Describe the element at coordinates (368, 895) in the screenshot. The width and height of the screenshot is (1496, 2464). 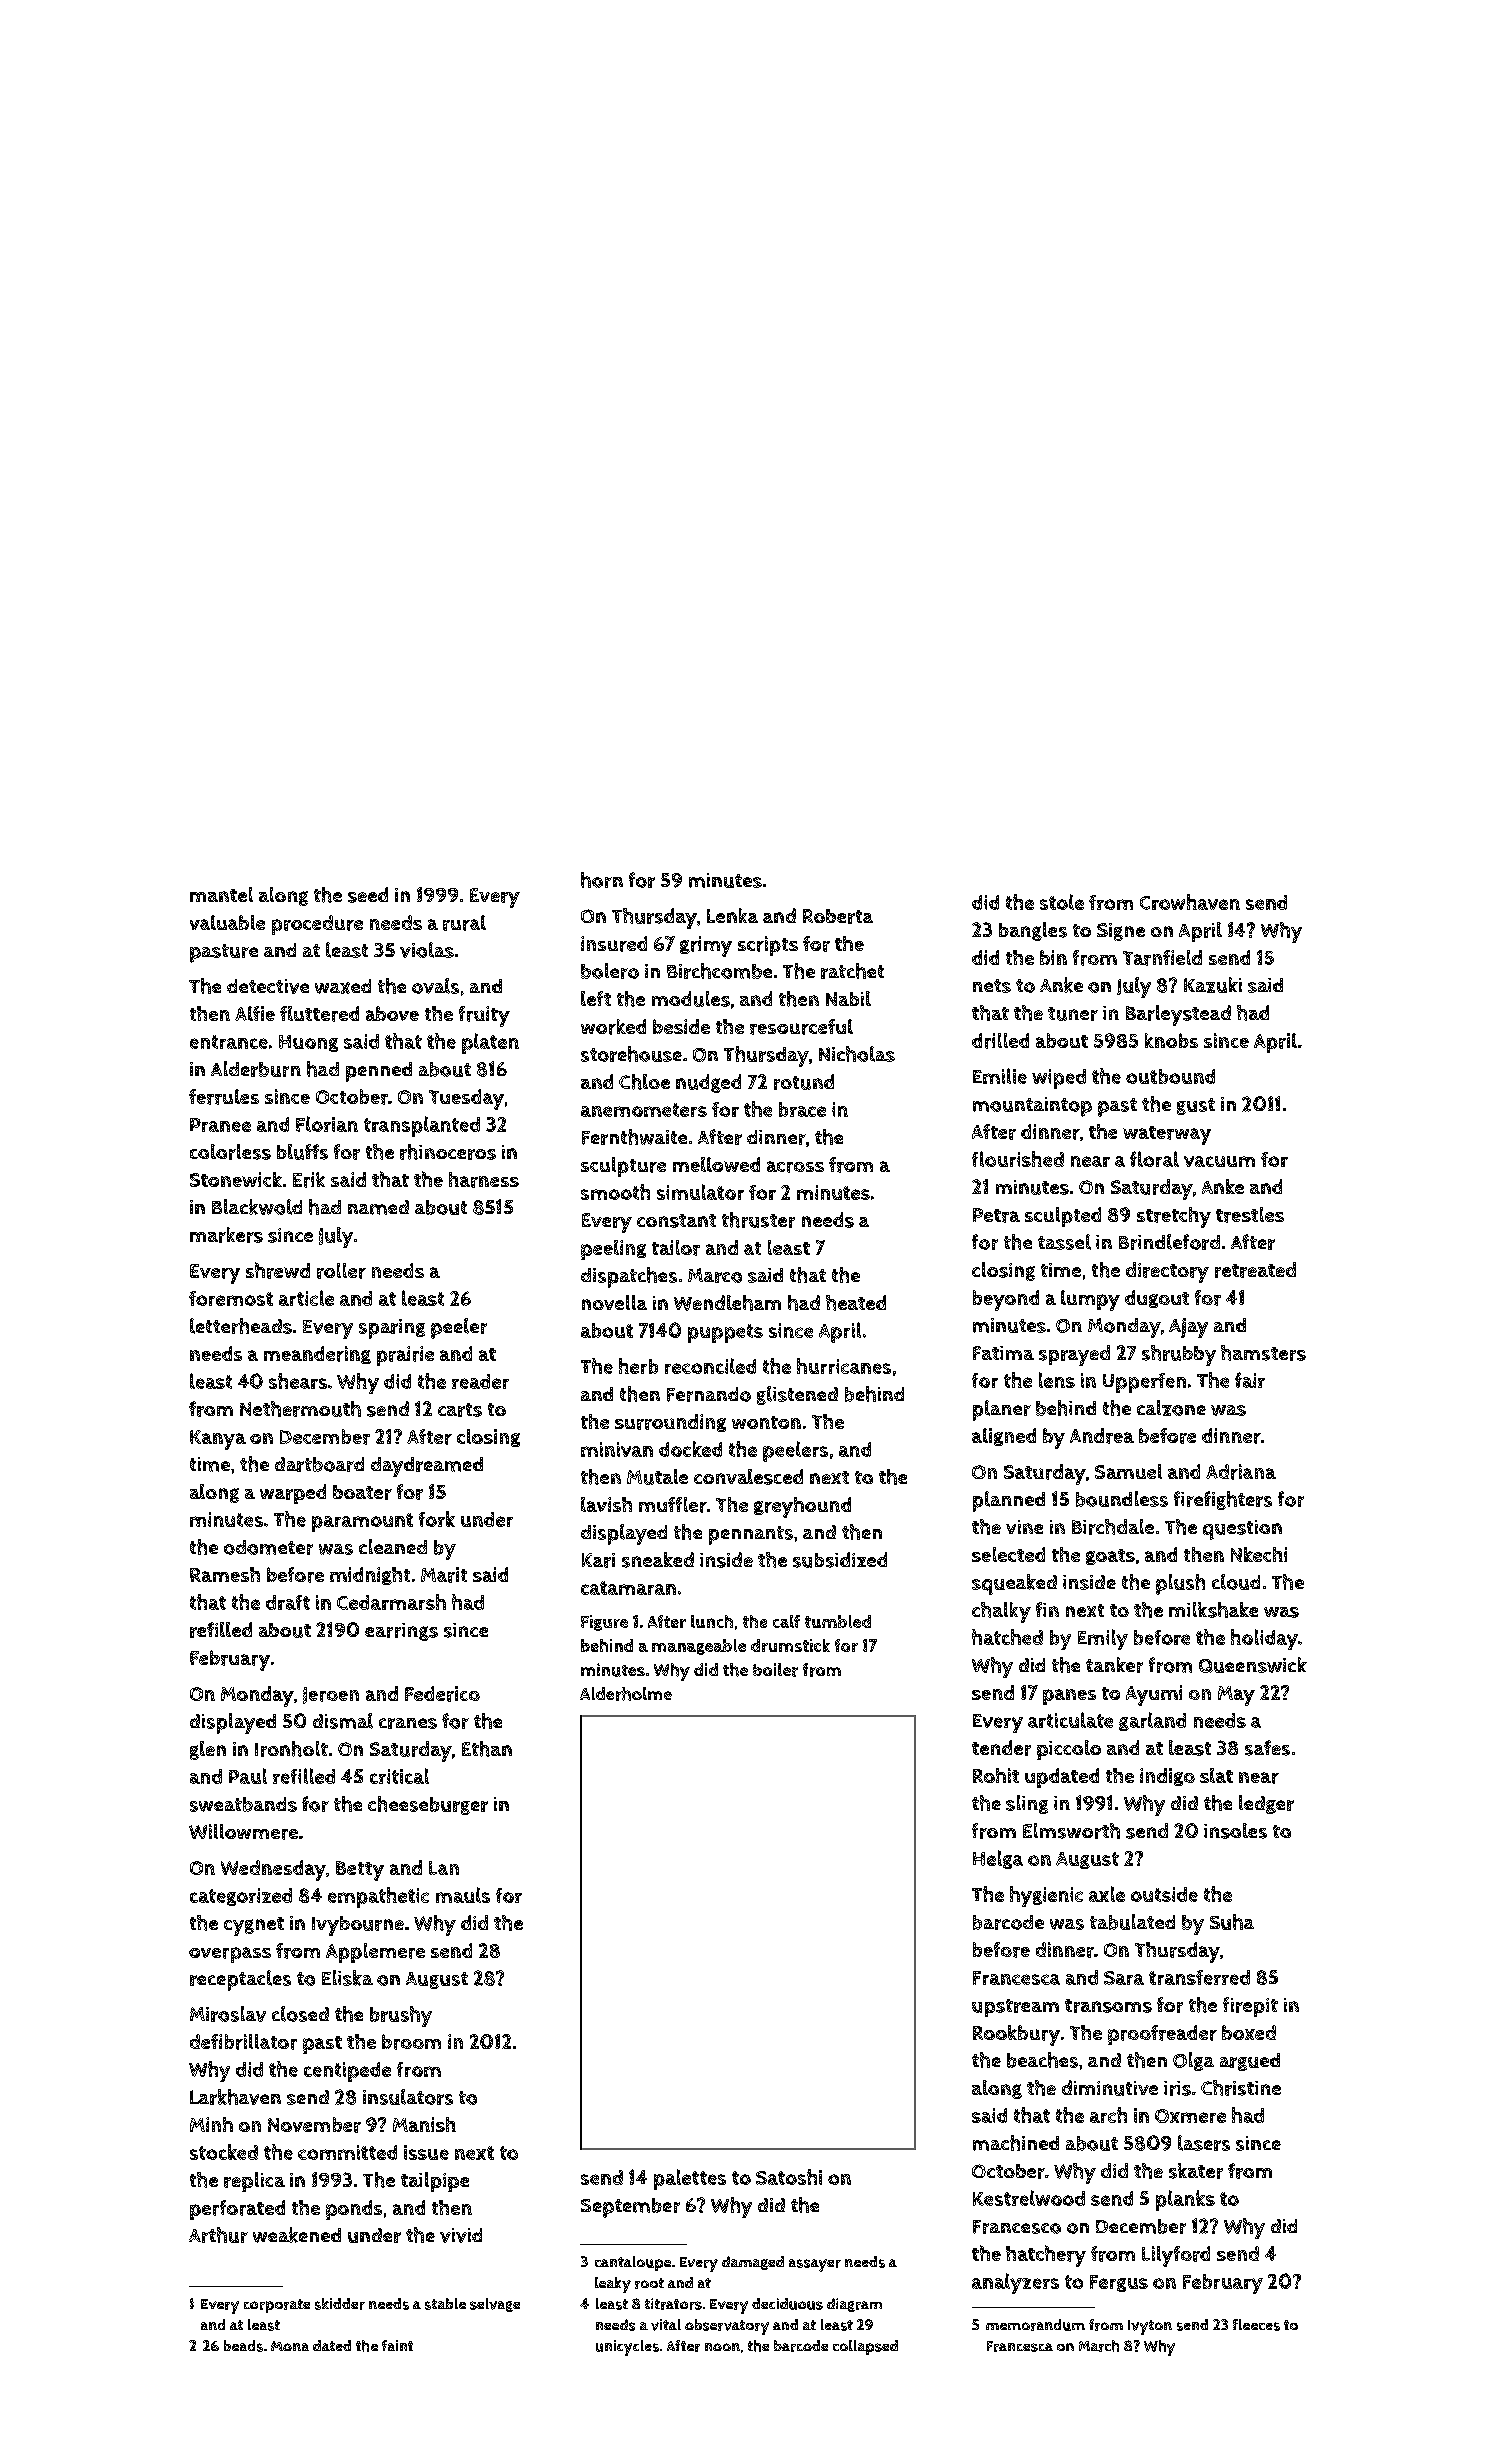
I see `seed` at that location.
